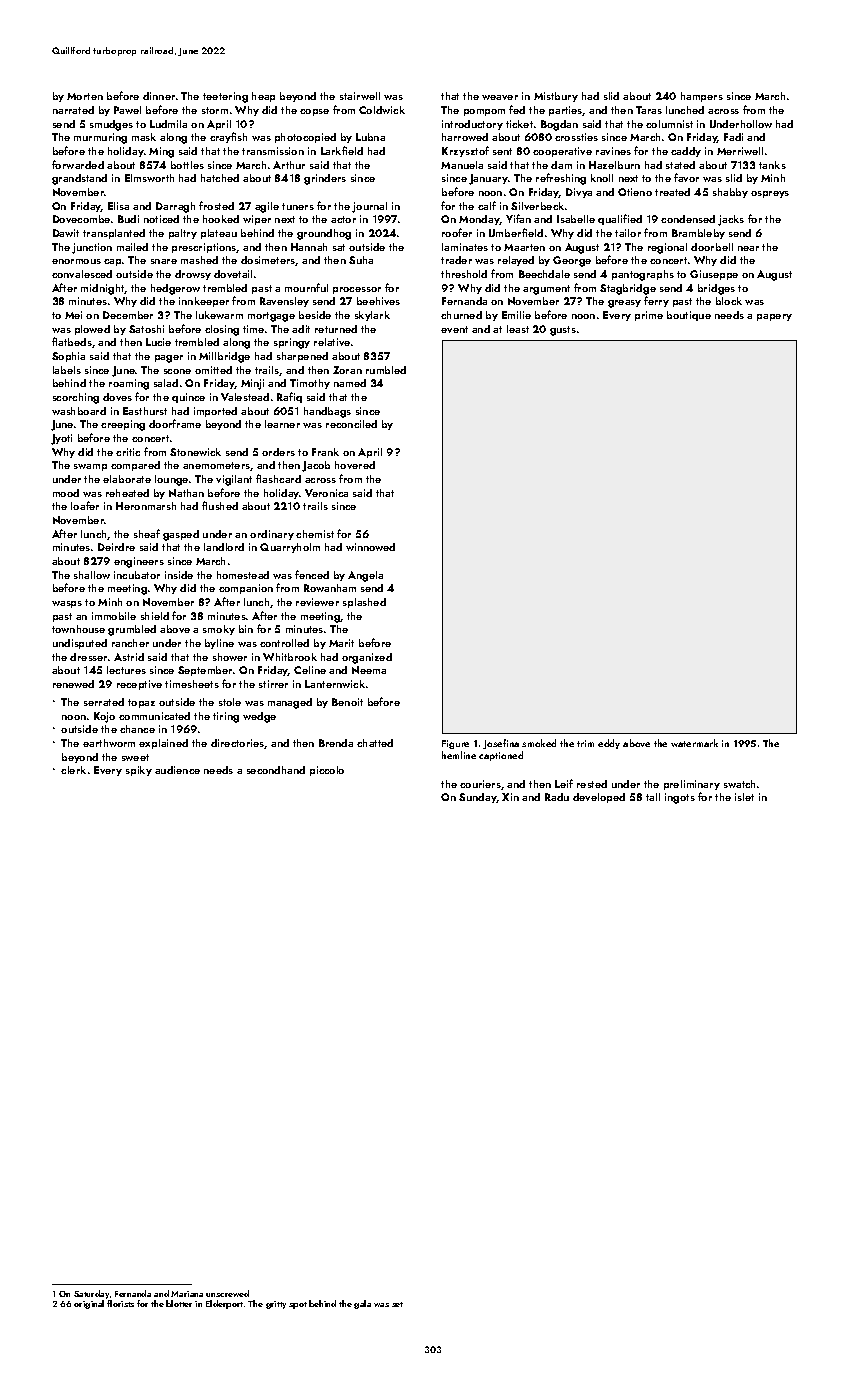 The width and height of the page is (849, 1400). What do you see at coordinates (478, 798) in the page?
I see `Sunday` at bounding box center [478, 798].
